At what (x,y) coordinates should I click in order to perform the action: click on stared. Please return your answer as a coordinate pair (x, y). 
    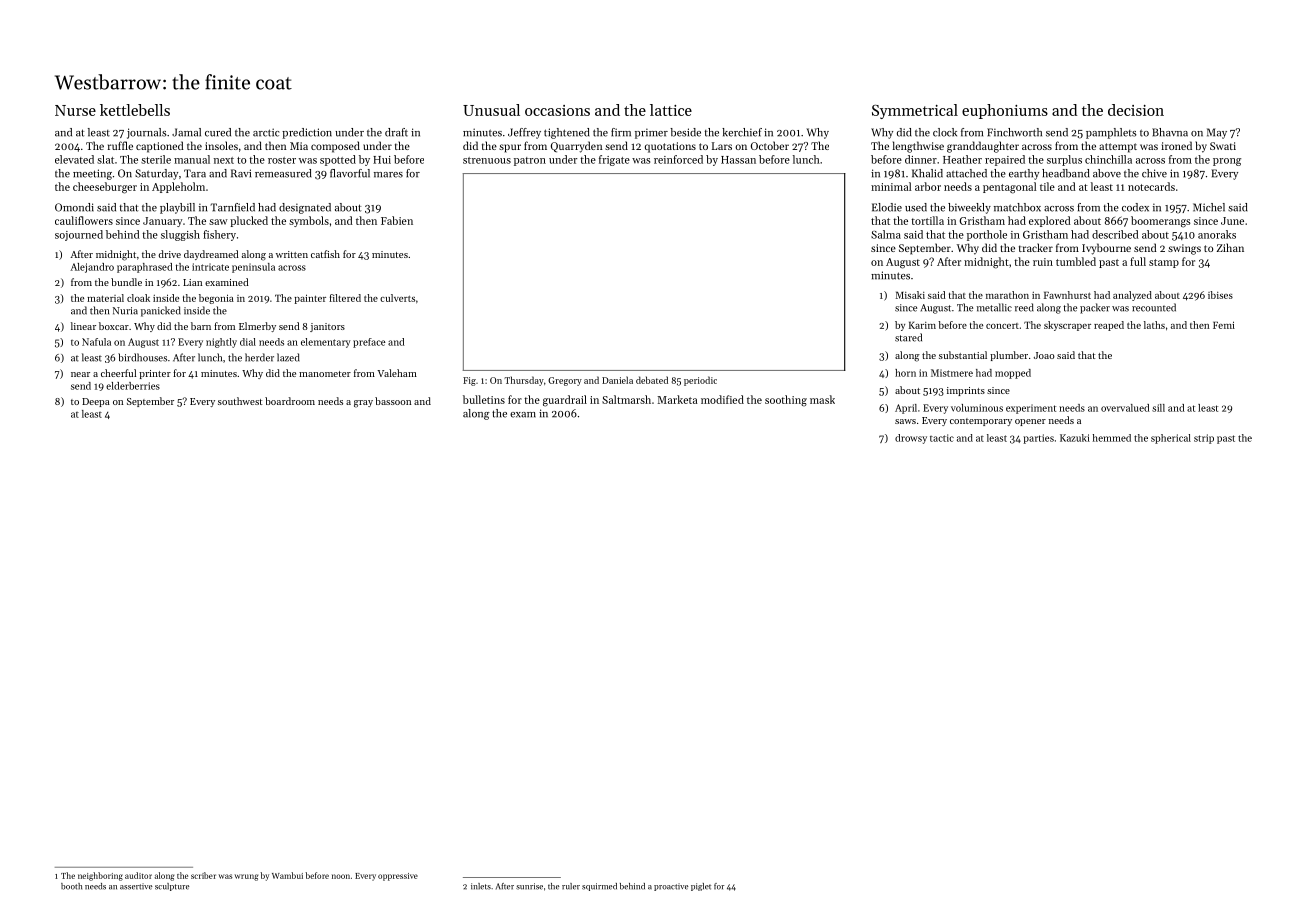
    Looking at the image, I should click on (908, 337).
